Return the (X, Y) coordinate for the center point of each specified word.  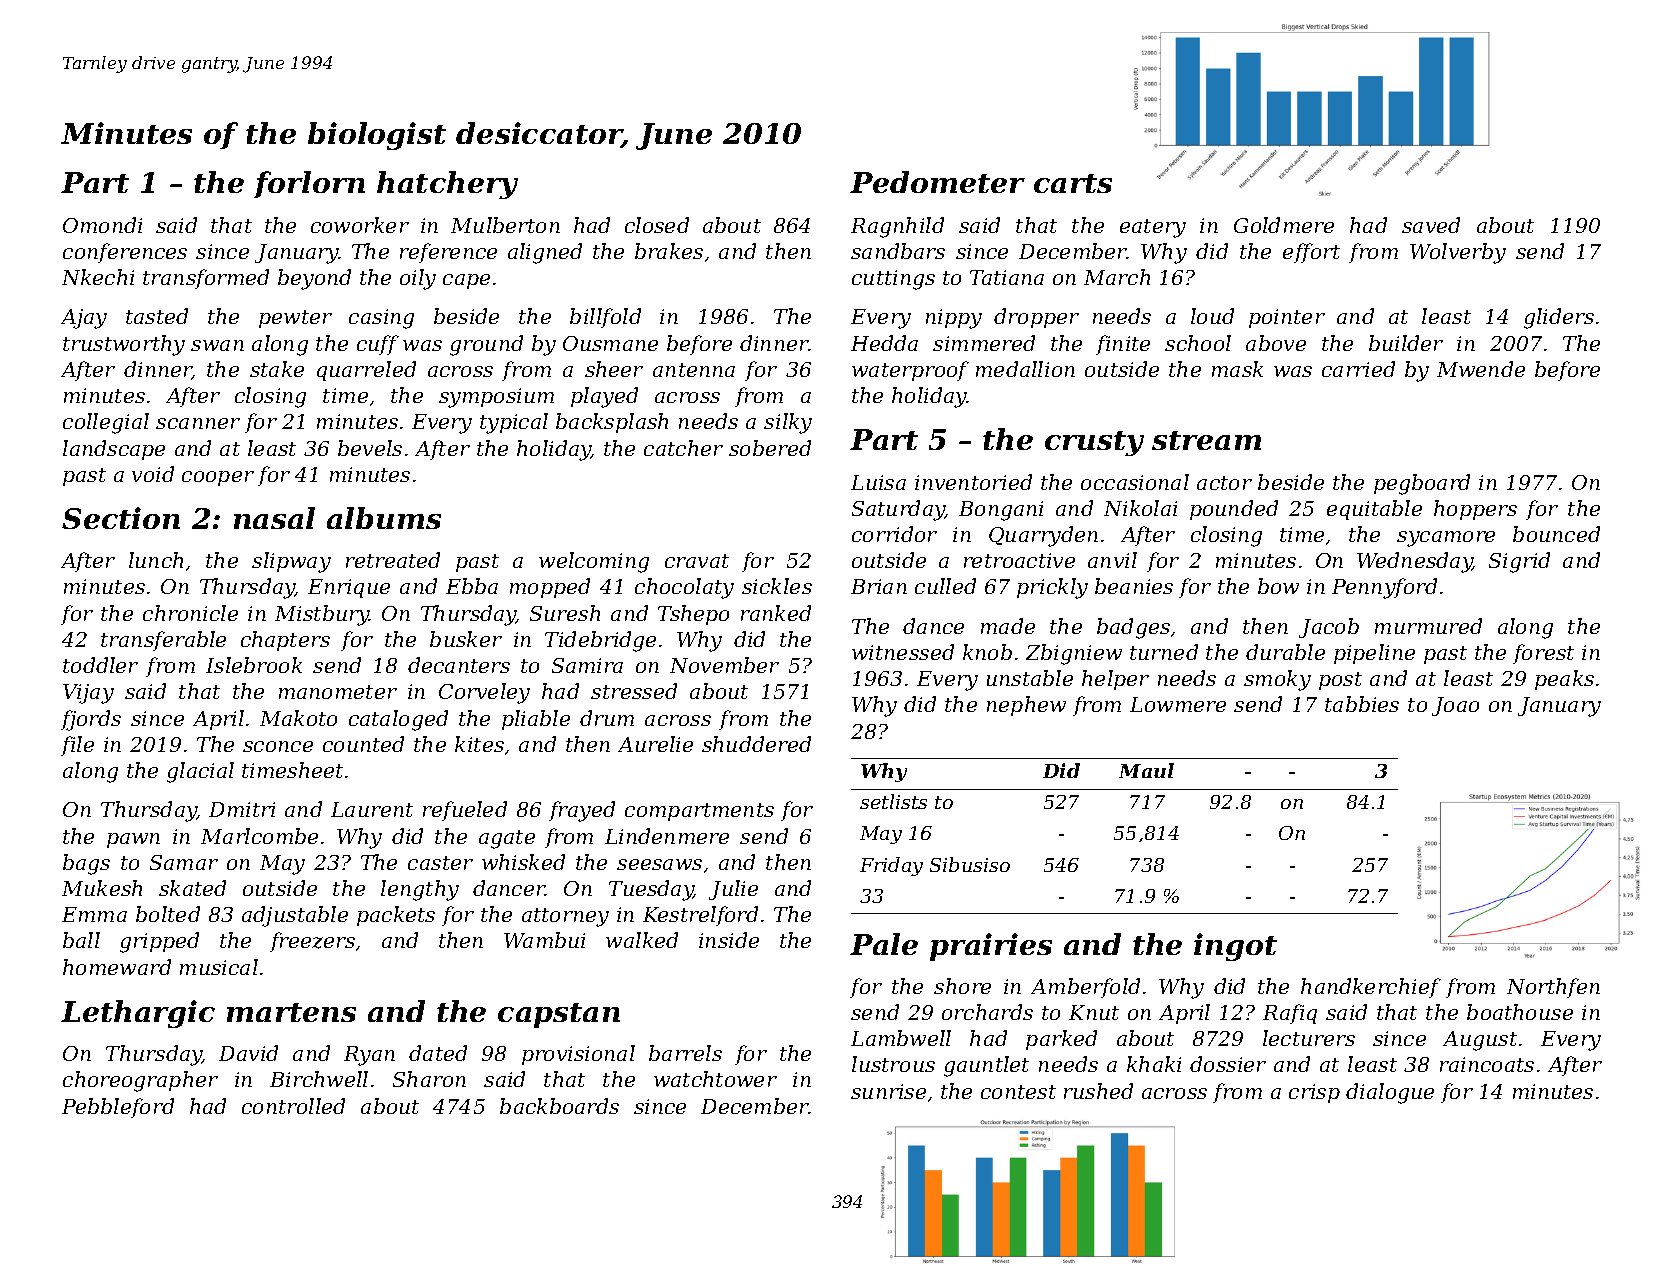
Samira (587, 665)
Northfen (1553, 988)
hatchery (447, 185)
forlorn (309, 184)
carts (1073, 183)
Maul (1146, 770)
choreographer (140, 1081)
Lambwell (901, 1038)
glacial (200, 772)
